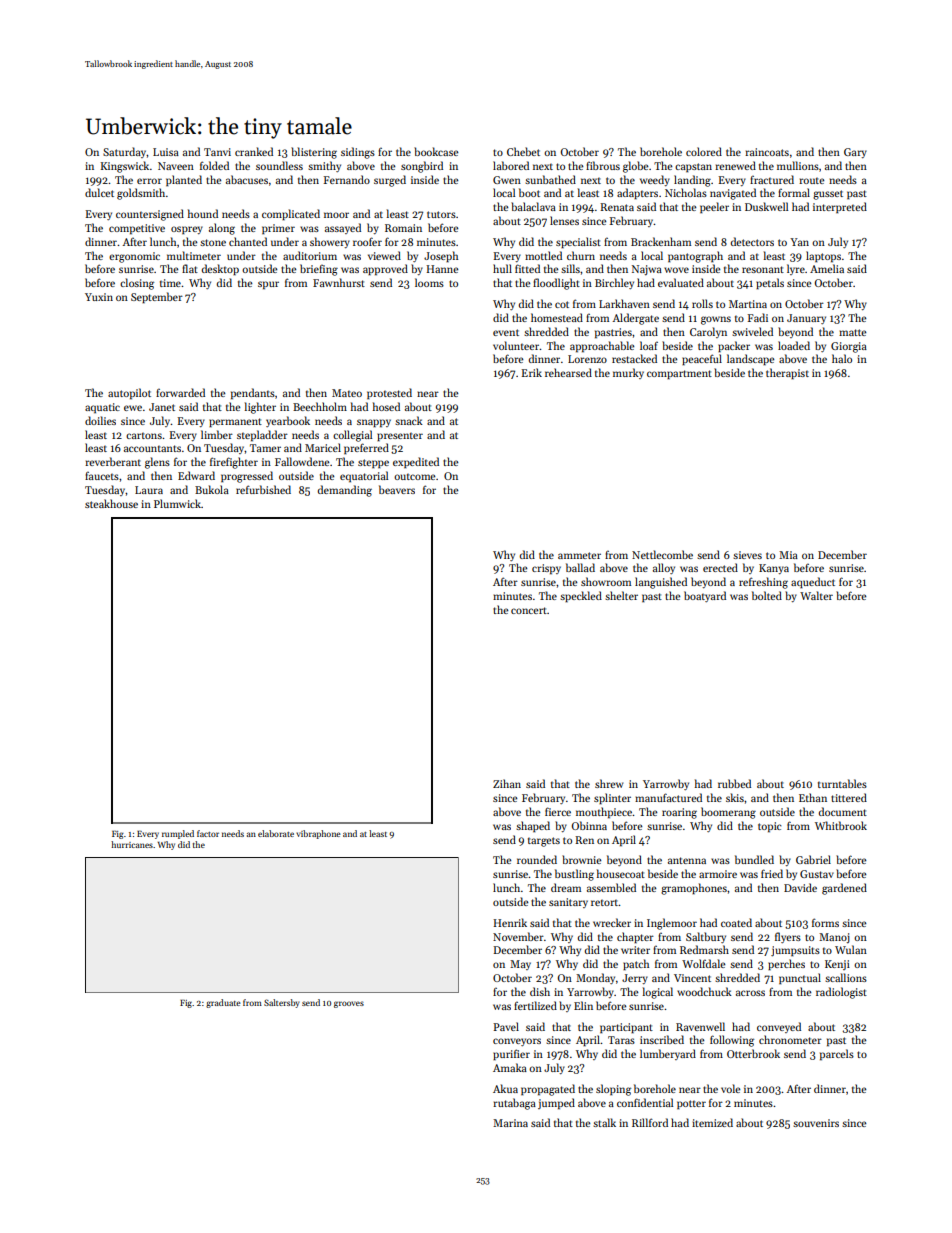  What do you see at coordinates (704, 151) in the page?
I see `colored` at bounding box center [704, 151].
